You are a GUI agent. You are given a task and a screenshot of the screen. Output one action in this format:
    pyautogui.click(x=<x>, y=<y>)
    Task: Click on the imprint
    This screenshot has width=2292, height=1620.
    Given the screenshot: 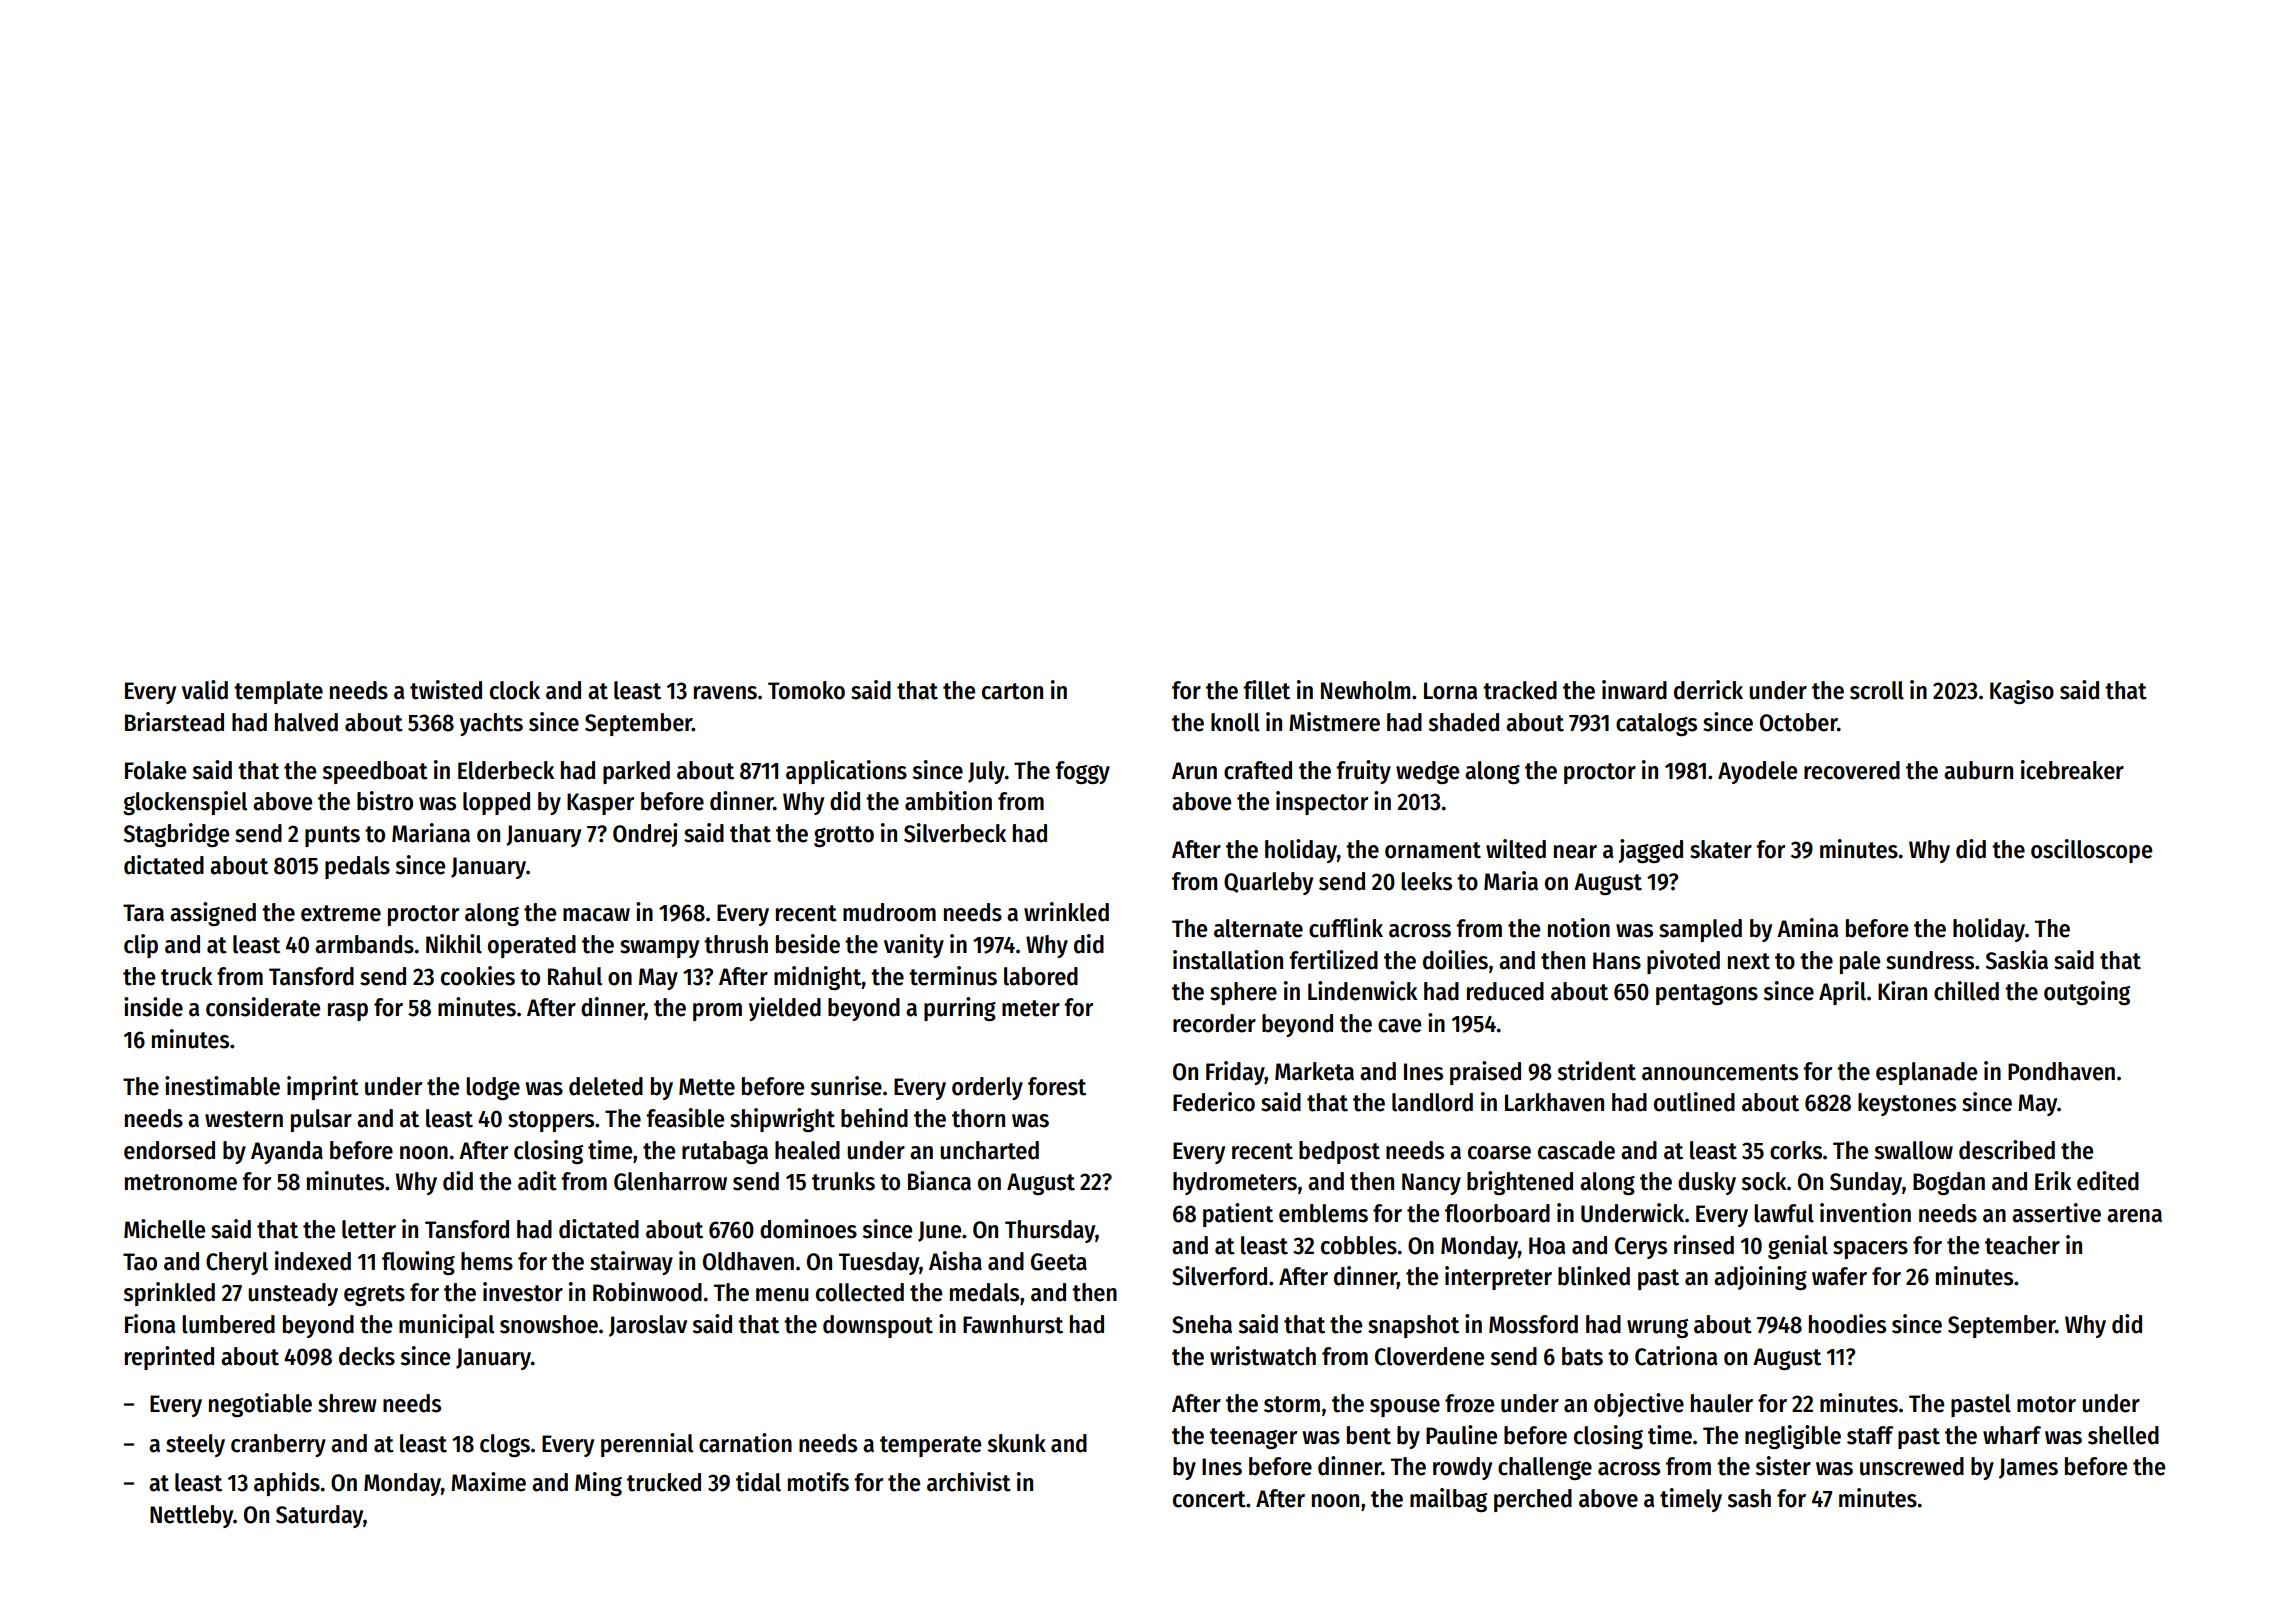 What is the action you would take?
    pyautogui.click(x=323, y=1088)
